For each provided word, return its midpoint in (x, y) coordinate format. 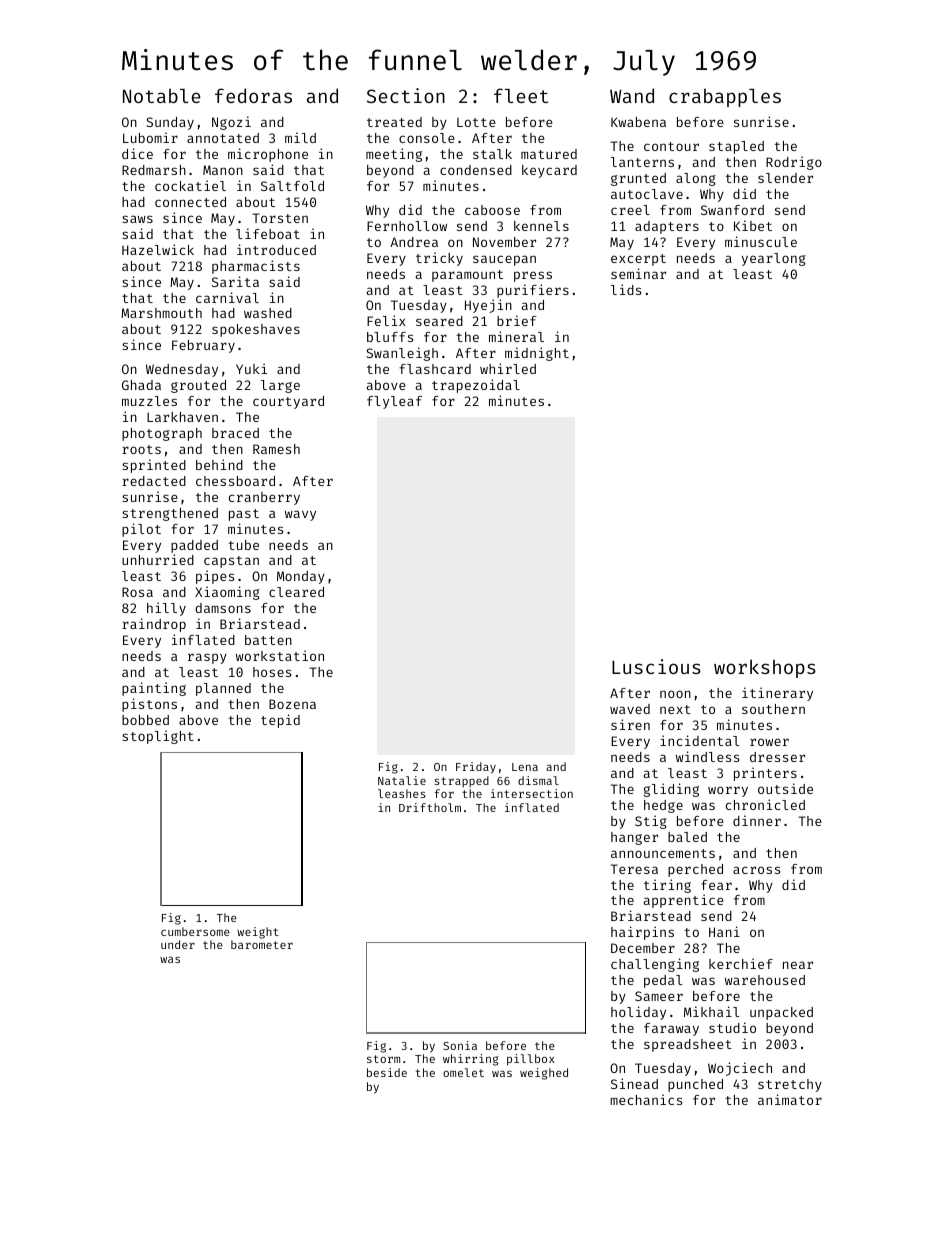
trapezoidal (476, 386)
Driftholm (430, 807)
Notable (162, 95)
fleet (521, 95)
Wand (632, 95)
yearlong (774, 259)
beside (387, 1072)
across (756, 870)
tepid (280, 721)
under (178, 944)
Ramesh (276, 449)
